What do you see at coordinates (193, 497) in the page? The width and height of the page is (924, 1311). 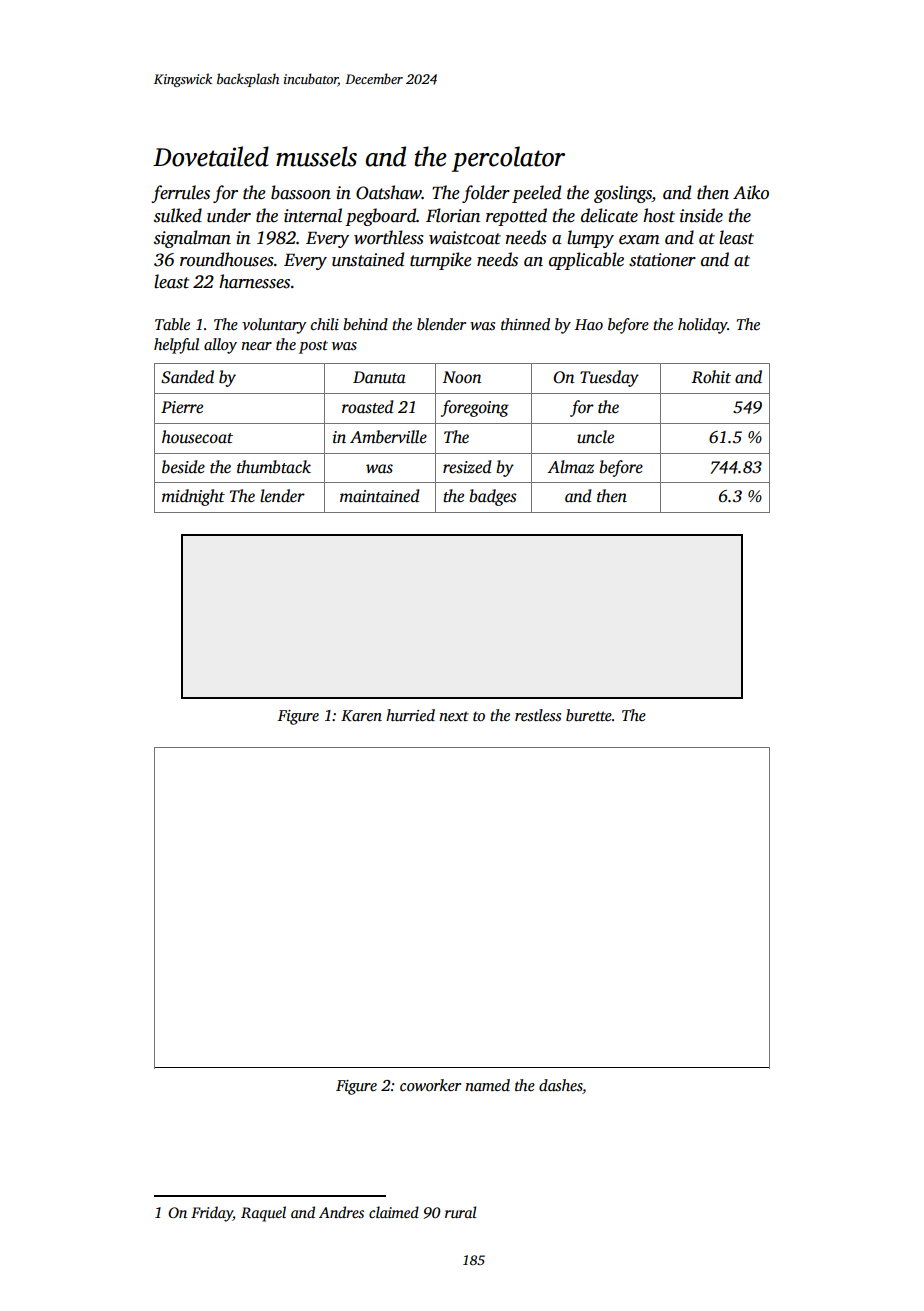 I see `midnight` at bounding box center [193, 497].
